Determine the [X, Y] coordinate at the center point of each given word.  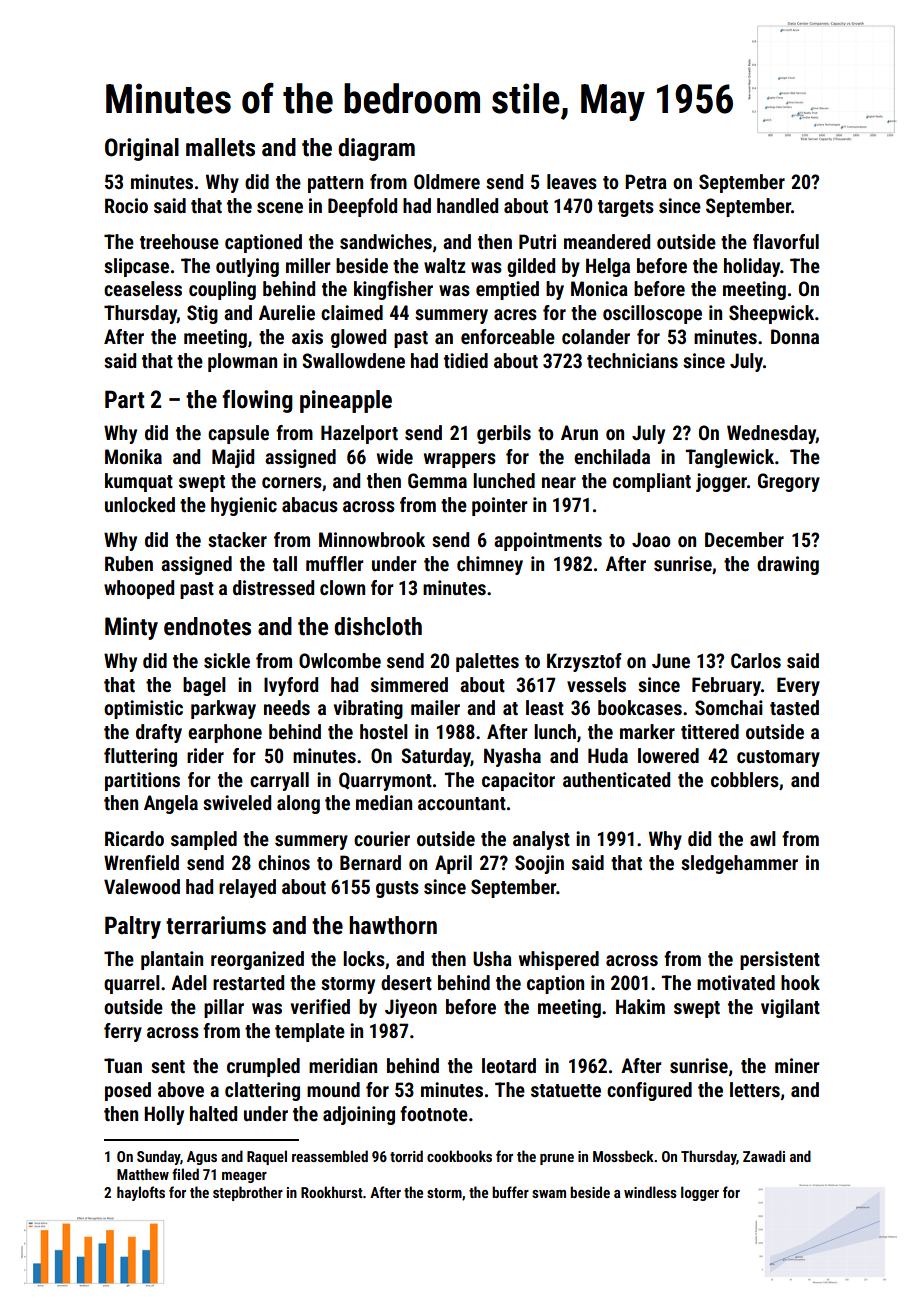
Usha [492, 958]
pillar [224, 1008]
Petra [646, 181]
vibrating [368, 709]
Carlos [756, 660]
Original [142, 149]
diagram [376, 149]
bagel [204, 686]
